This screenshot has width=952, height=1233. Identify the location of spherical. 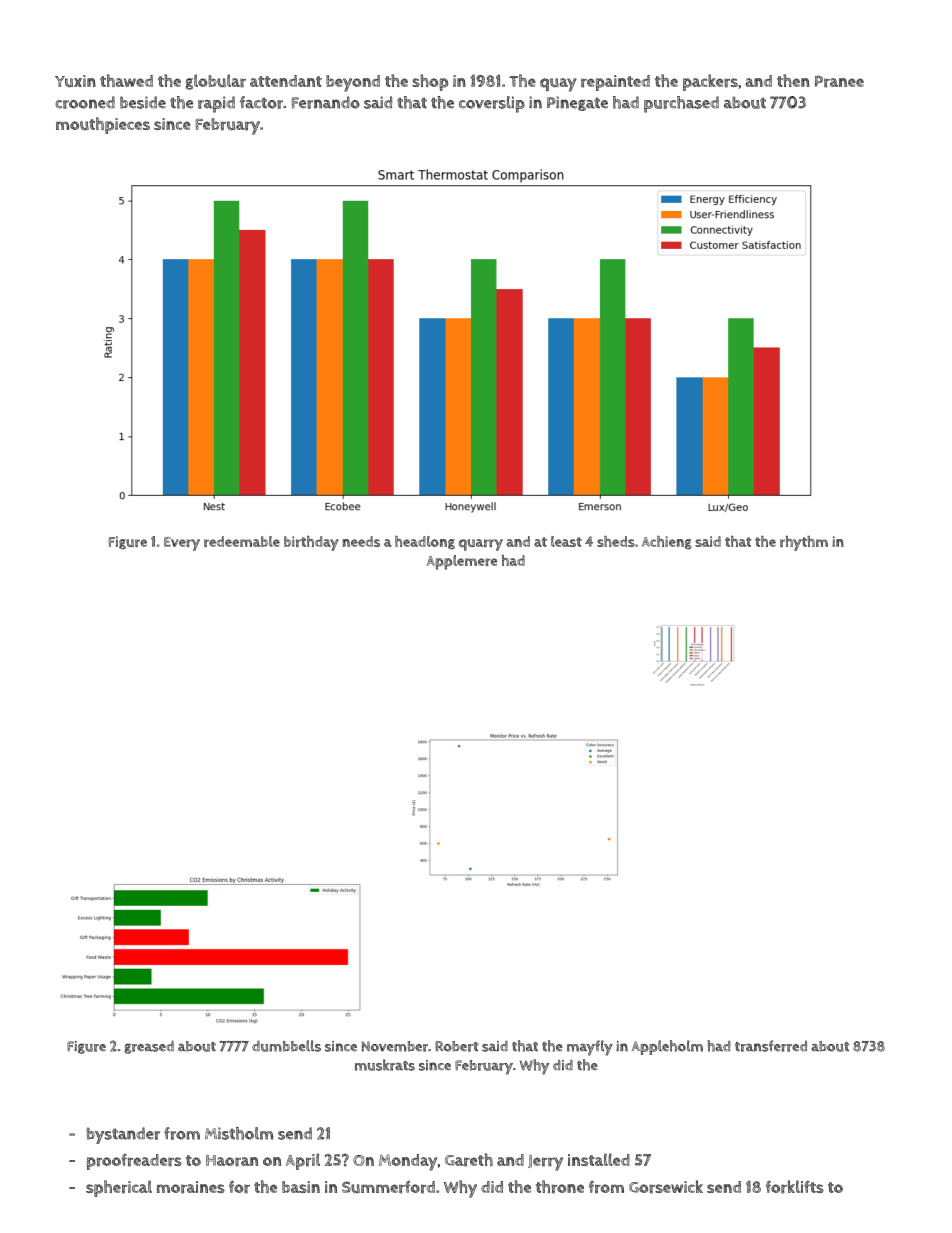
(119, 1188).
